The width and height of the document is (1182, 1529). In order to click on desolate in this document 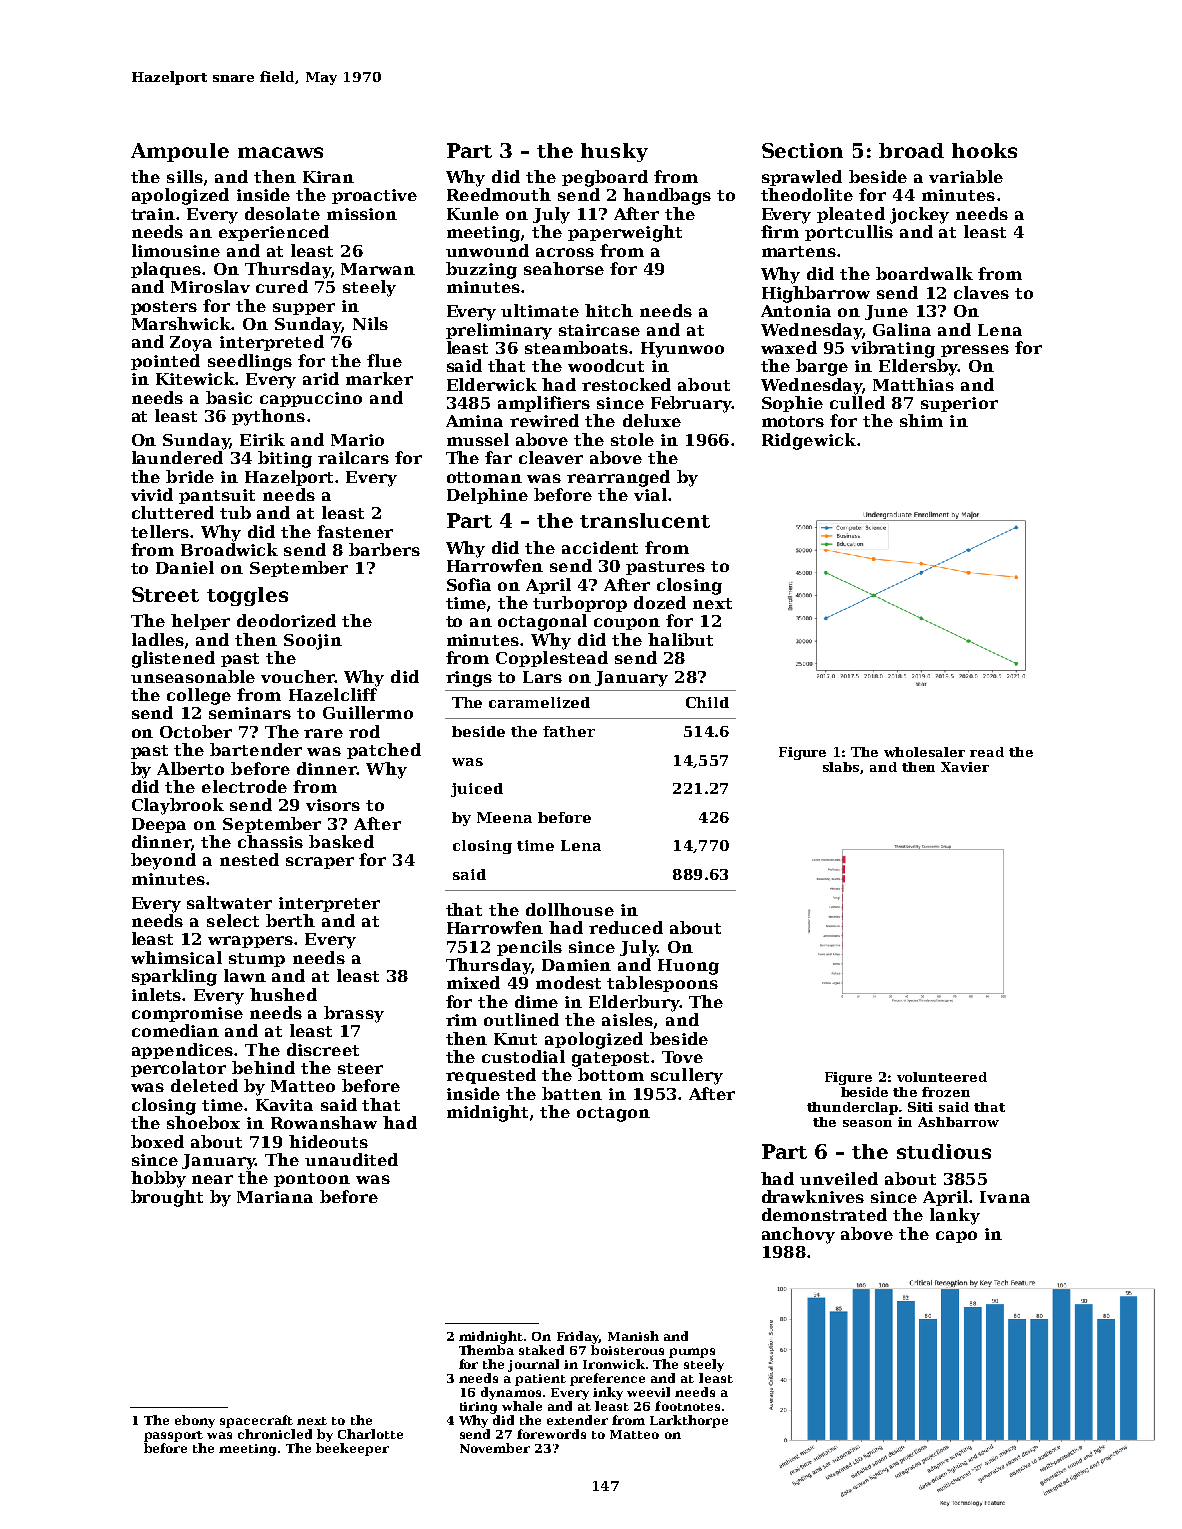, I will do `click(282, 213)`.
